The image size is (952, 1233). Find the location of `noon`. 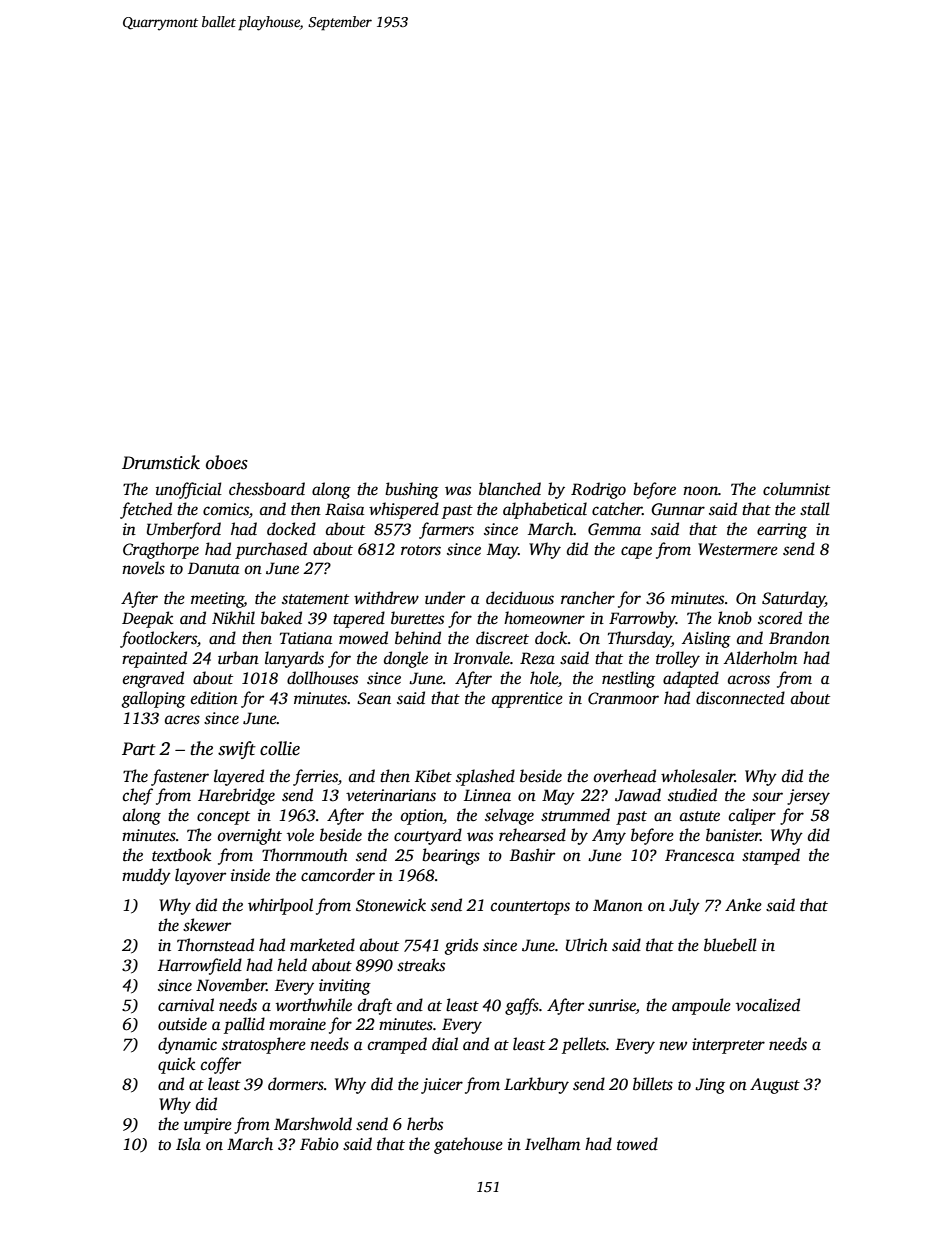

noon is located at coordinates (700, 490).
